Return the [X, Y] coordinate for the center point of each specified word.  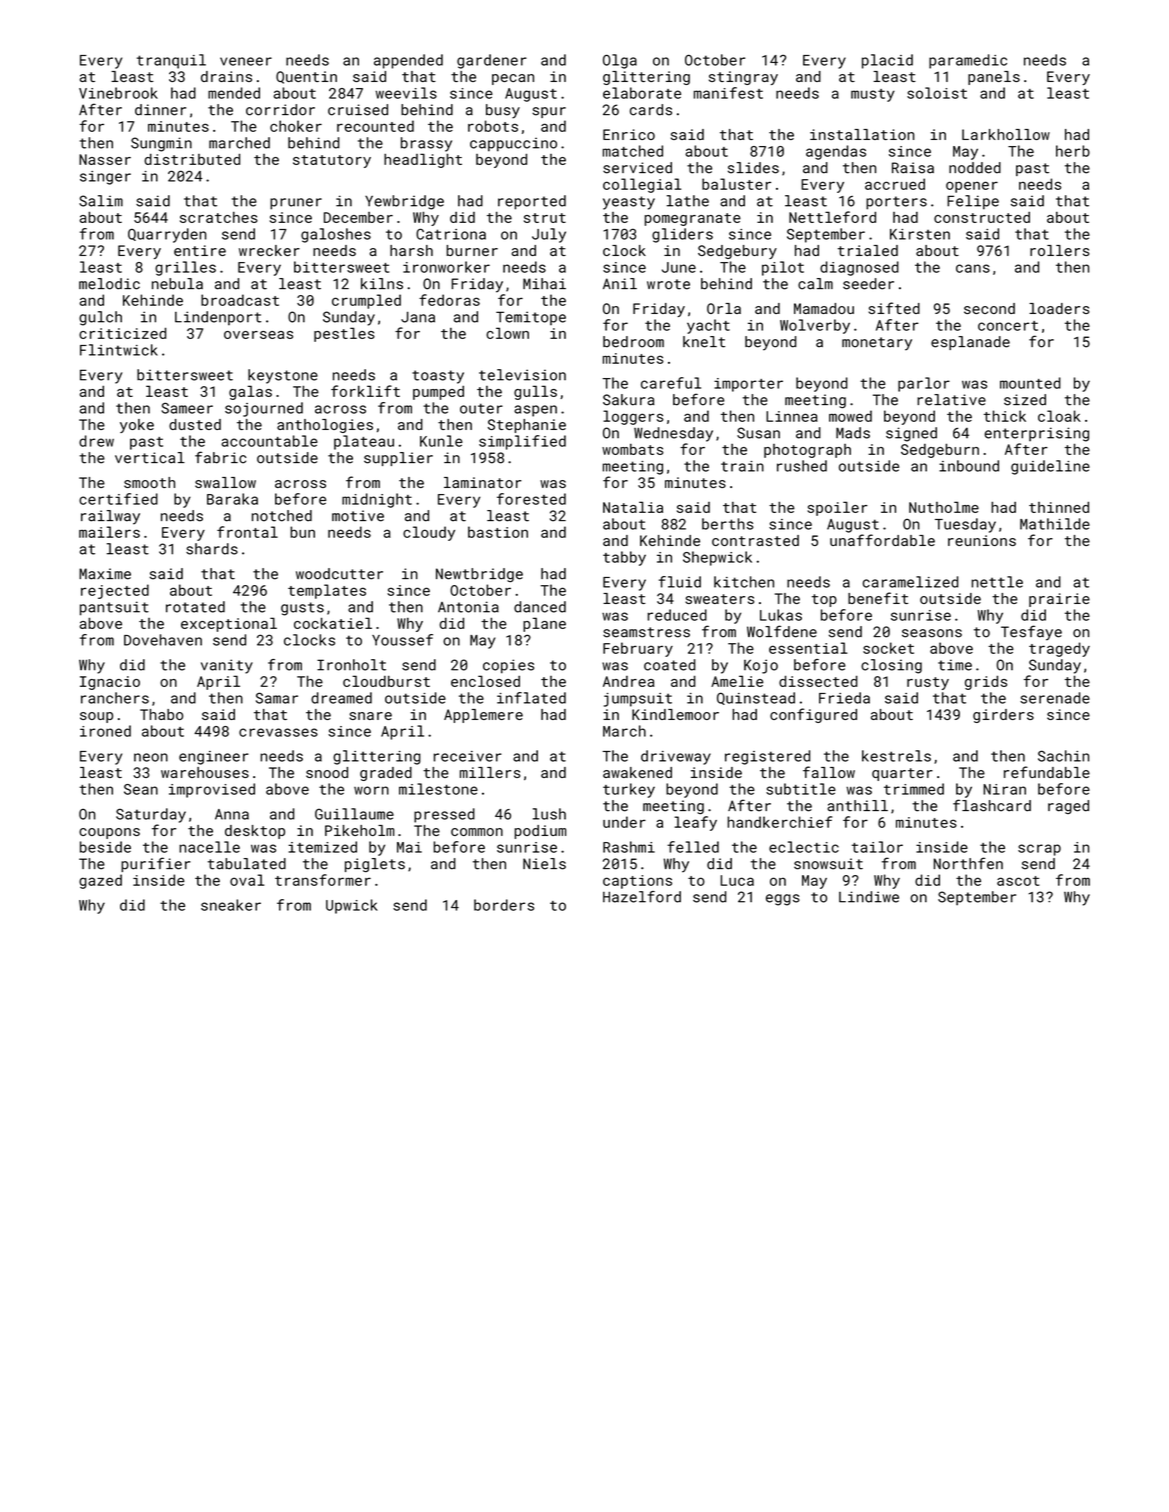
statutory [332, 161]
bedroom [633, 342]
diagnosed [859, 268]
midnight [377, 500]
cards [651, 110]
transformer [323, 880]
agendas [836, 152]
